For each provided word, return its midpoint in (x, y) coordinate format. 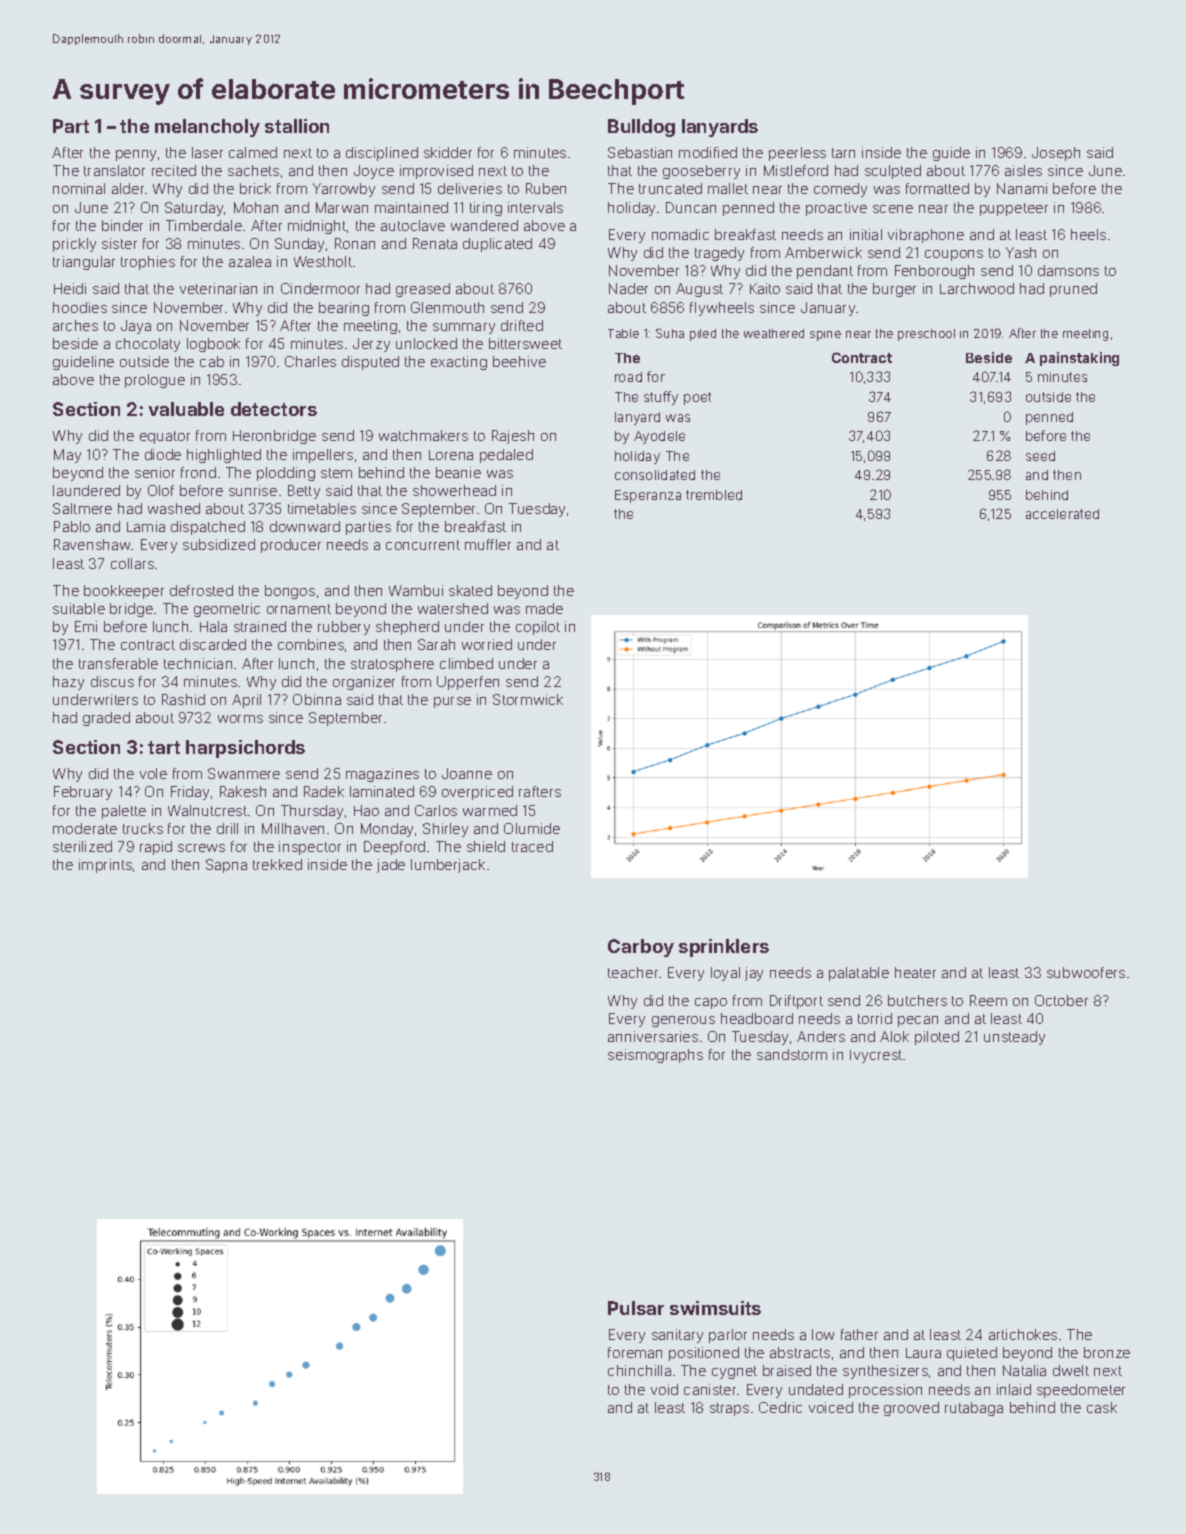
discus (112, 681)
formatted (937, 188)
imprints (105, 866)
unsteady (1014, 1038)
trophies (148, 263)
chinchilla (639, 1370)
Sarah (436, 644)
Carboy (641, 948)
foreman (635, 1352)
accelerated (1062, 514)
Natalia (1024, 1370)
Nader (628, 288)
